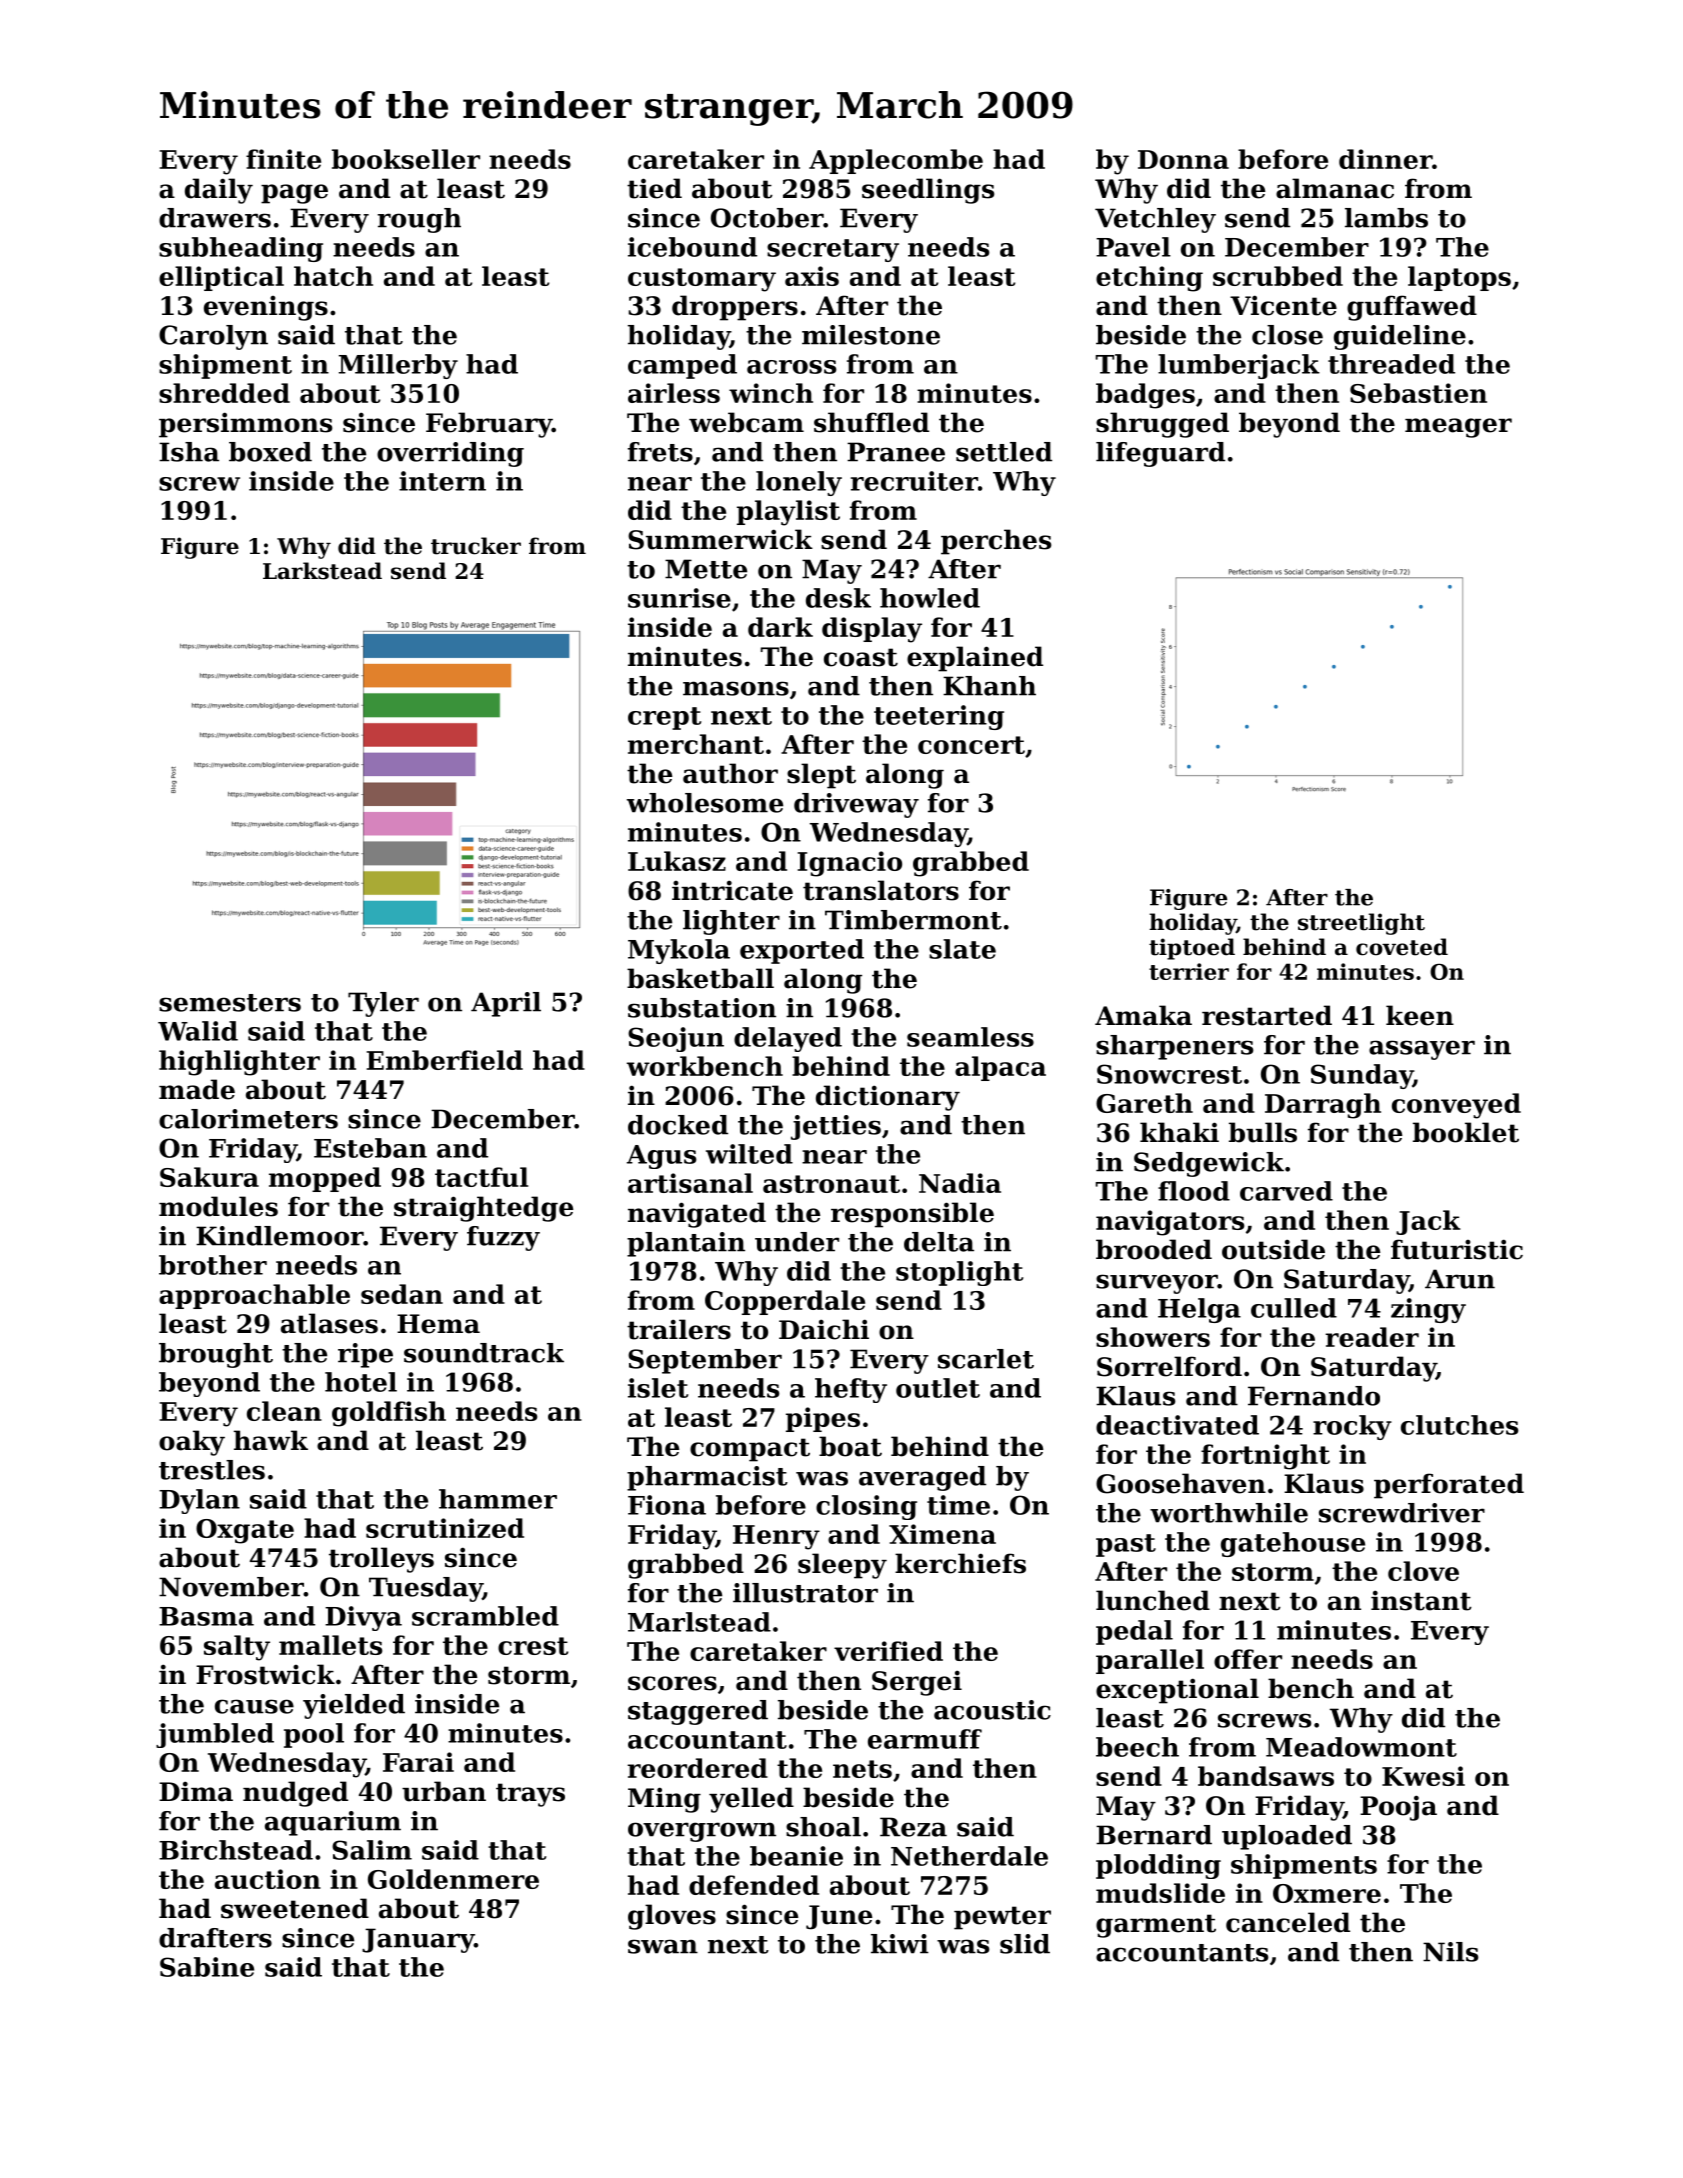  I want to click on Sakura, so click(209, 1177).
